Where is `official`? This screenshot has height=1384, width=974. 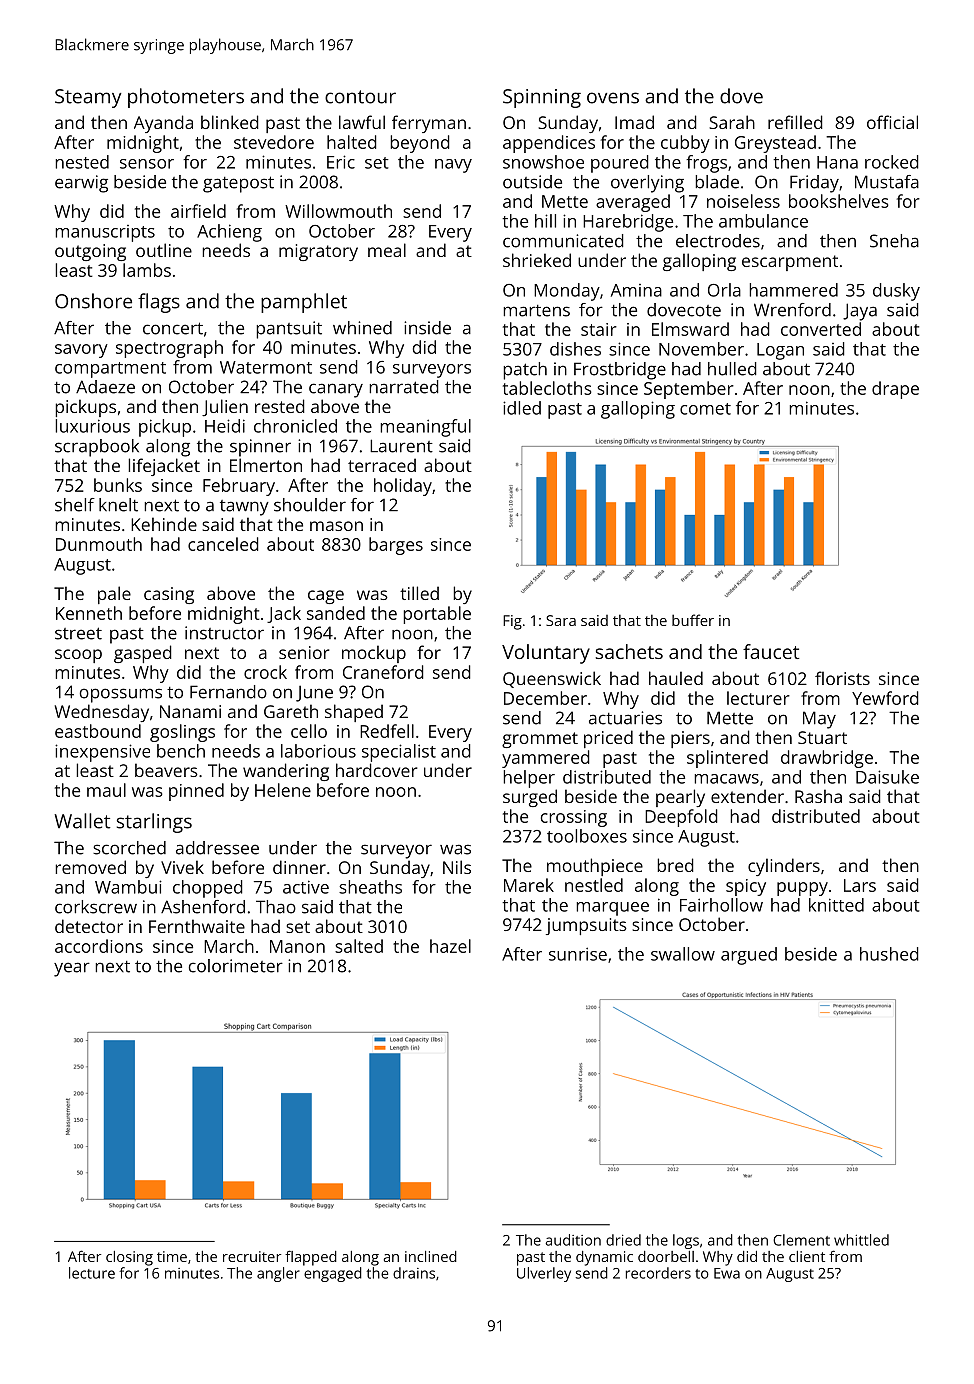 official is located at coordinates (892, 122).
